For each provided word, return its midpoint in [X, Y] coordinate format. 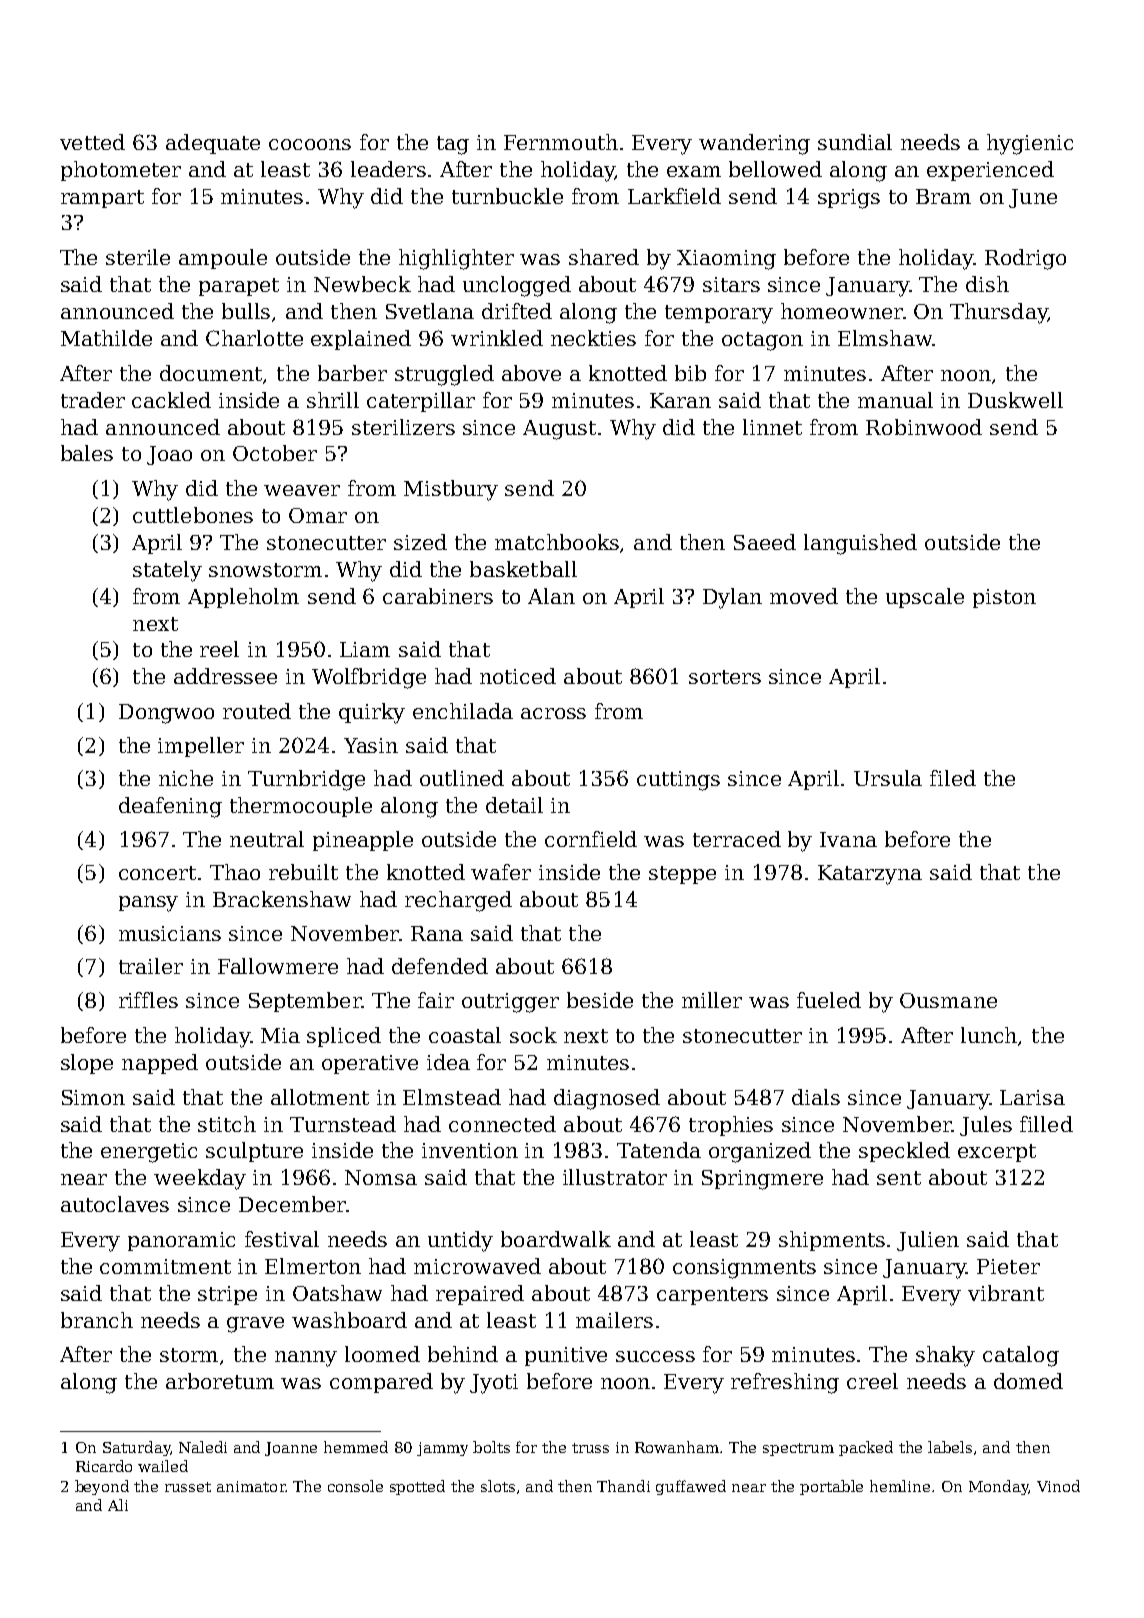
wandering [754, 144]
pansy [148, 904]
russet [188, 1487]
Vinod [1058, 1486]
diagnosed [607, 1099]
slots [498, 1486]
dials [816, 1097]
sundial [855, 142]
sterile [138, 257]
